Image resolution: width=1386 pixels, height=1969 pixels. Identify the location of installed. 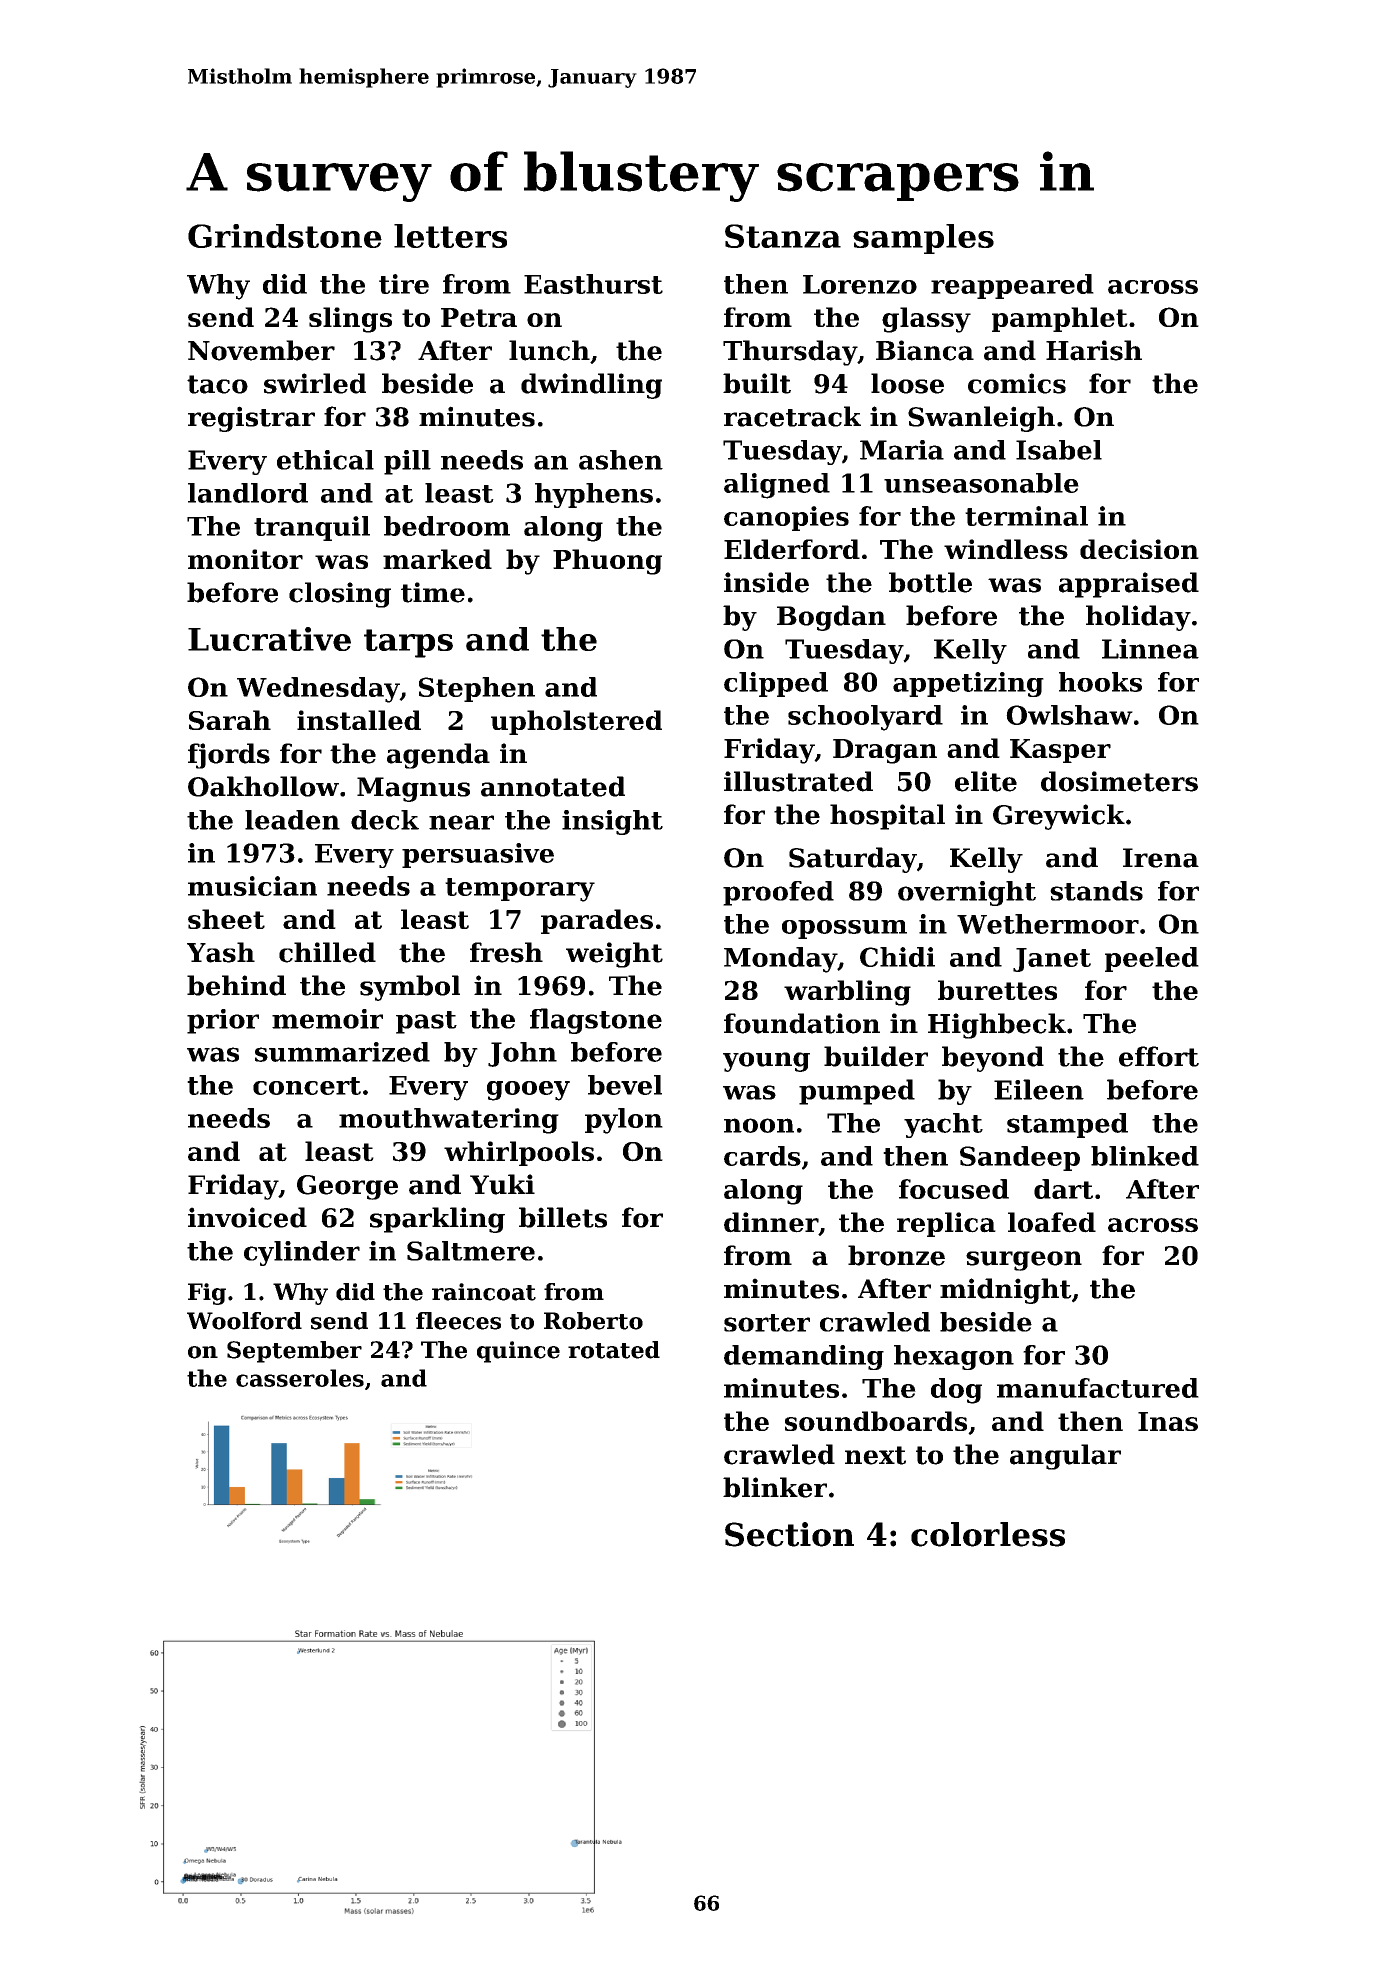
(359, 720).
